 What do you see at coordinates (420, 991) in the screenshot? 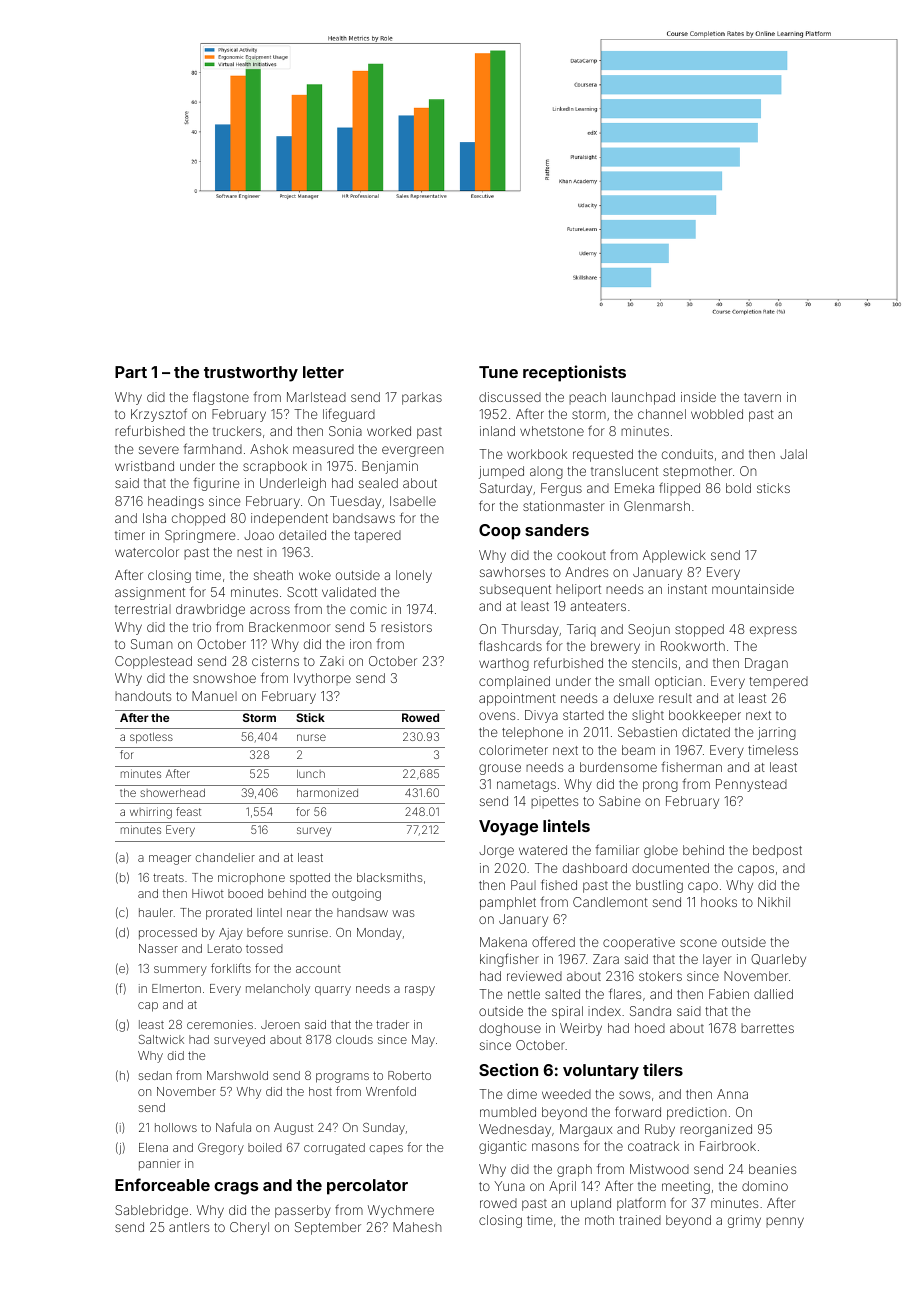
I see `raspy` at bounding box center [420, 991].
